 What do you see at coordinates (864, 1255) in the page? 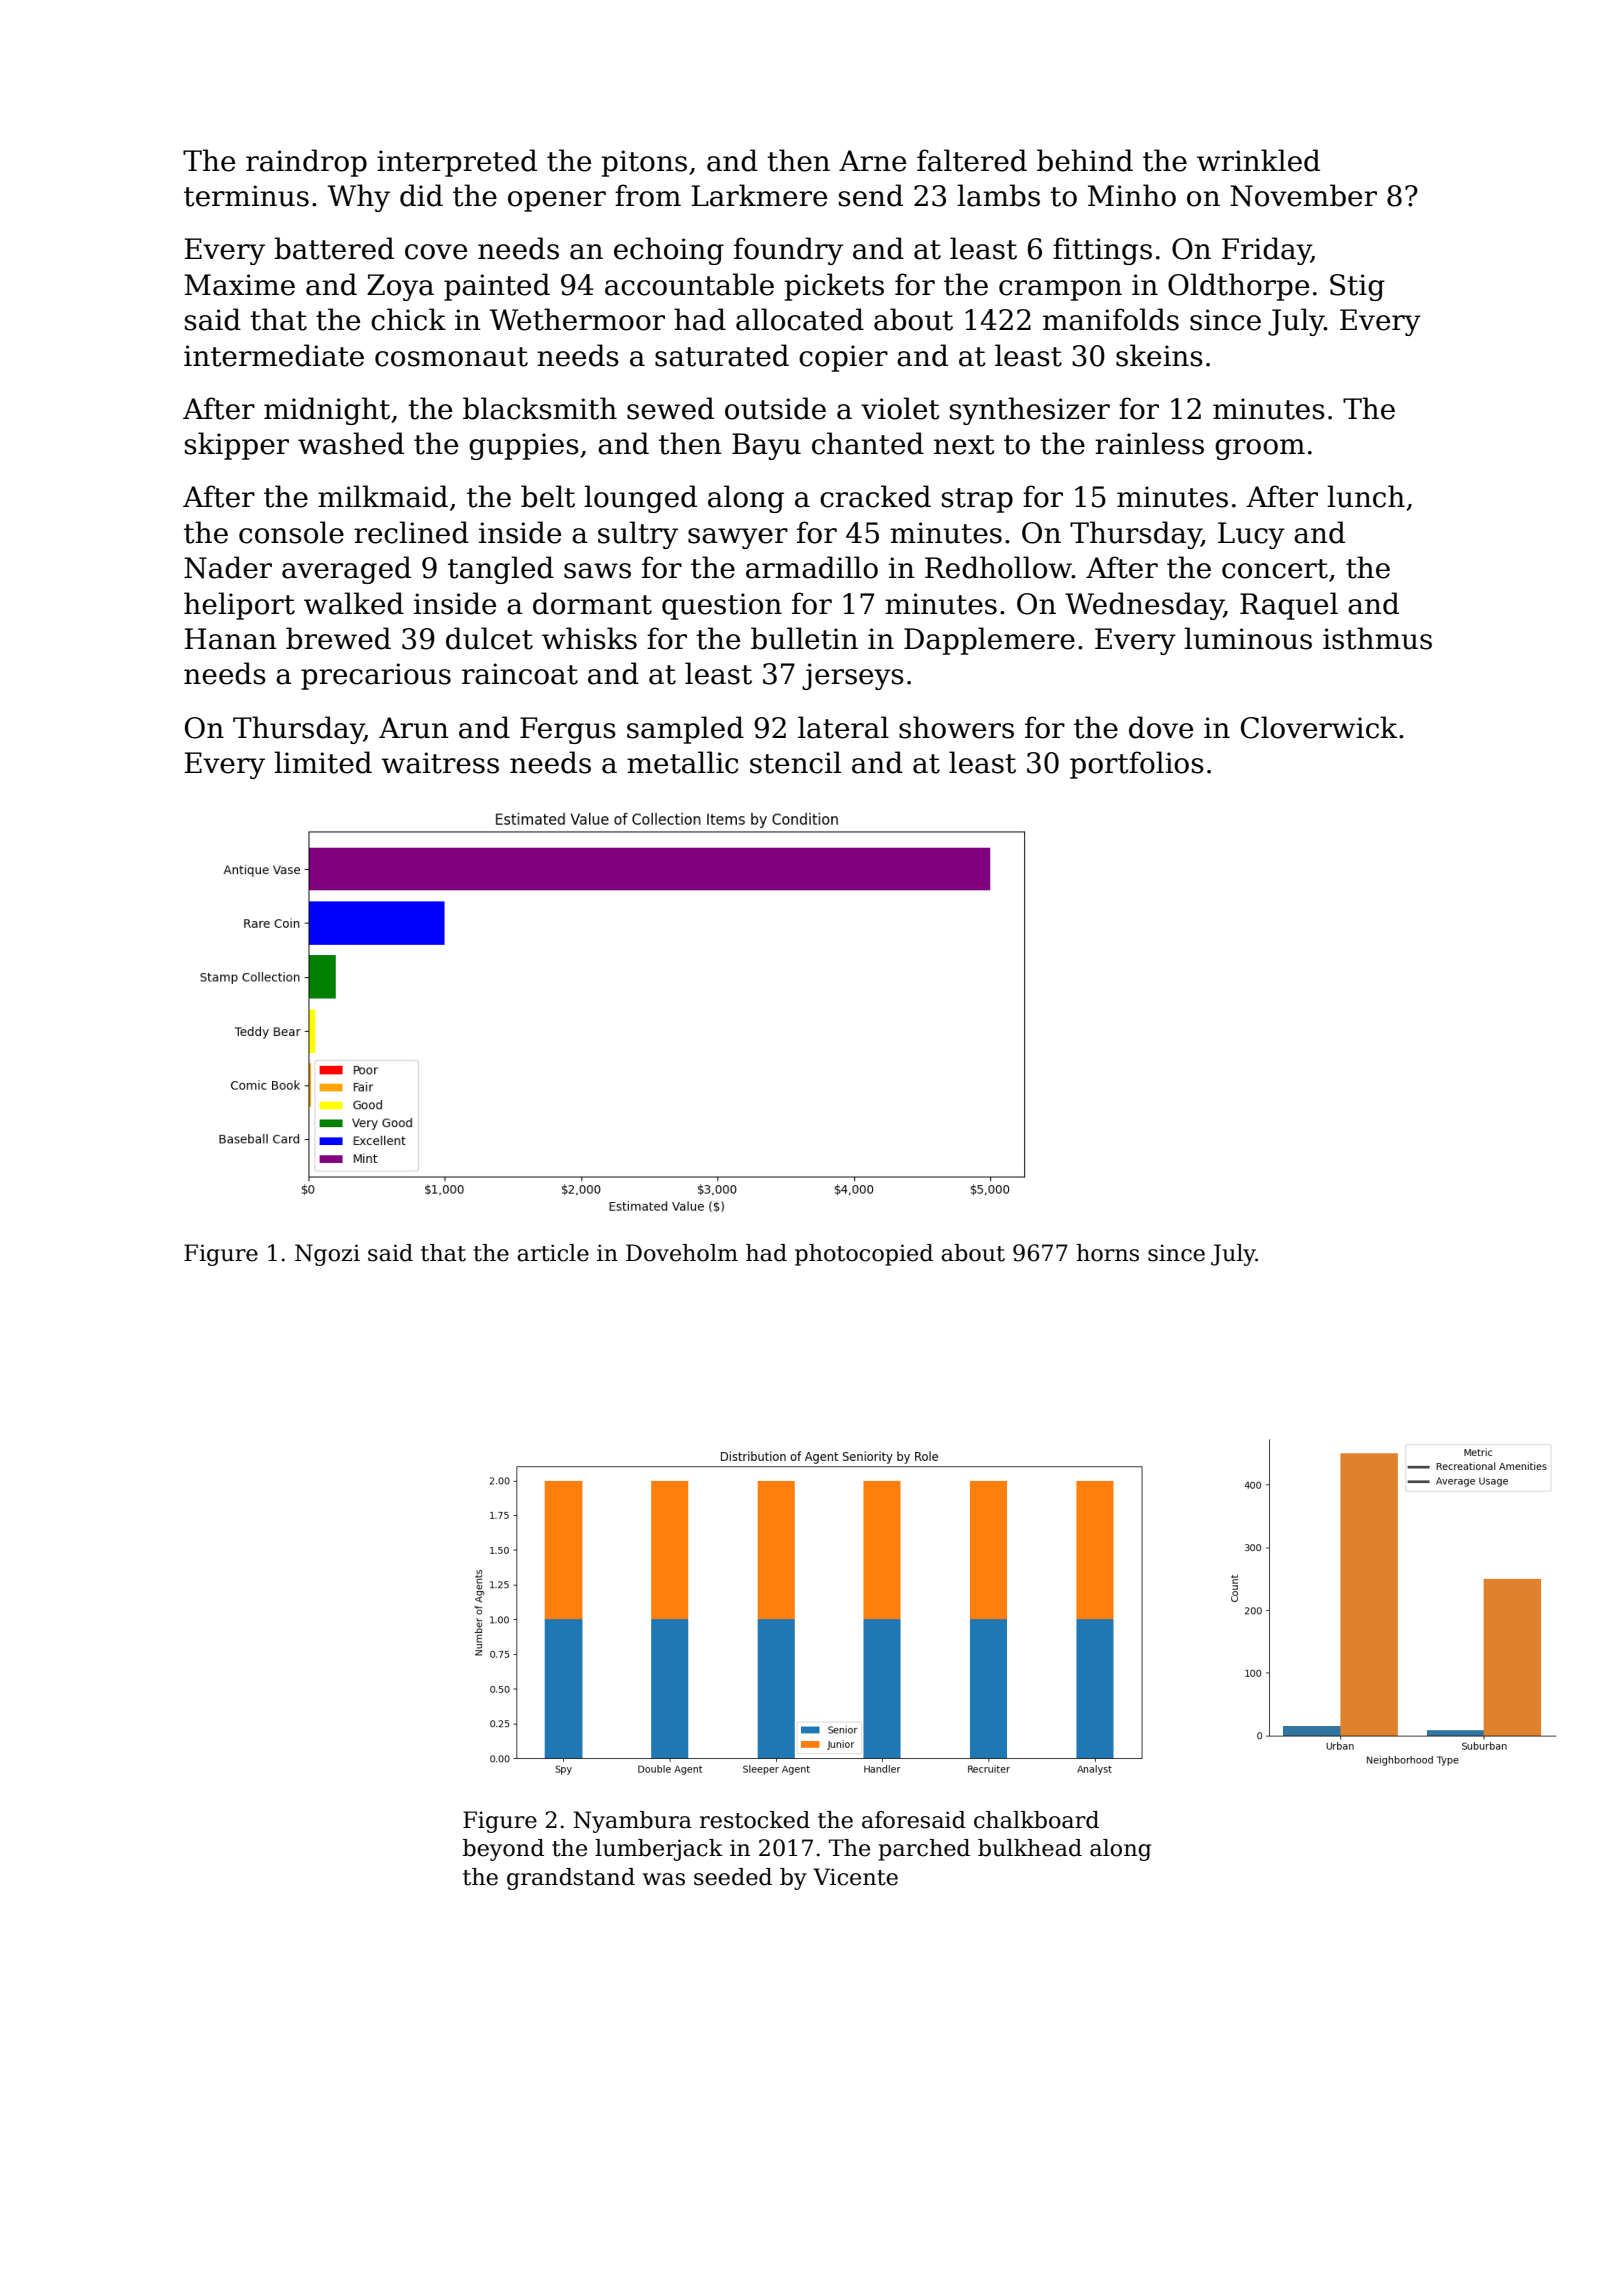
I see `photocopied` at bounding box center [864, 1255].
